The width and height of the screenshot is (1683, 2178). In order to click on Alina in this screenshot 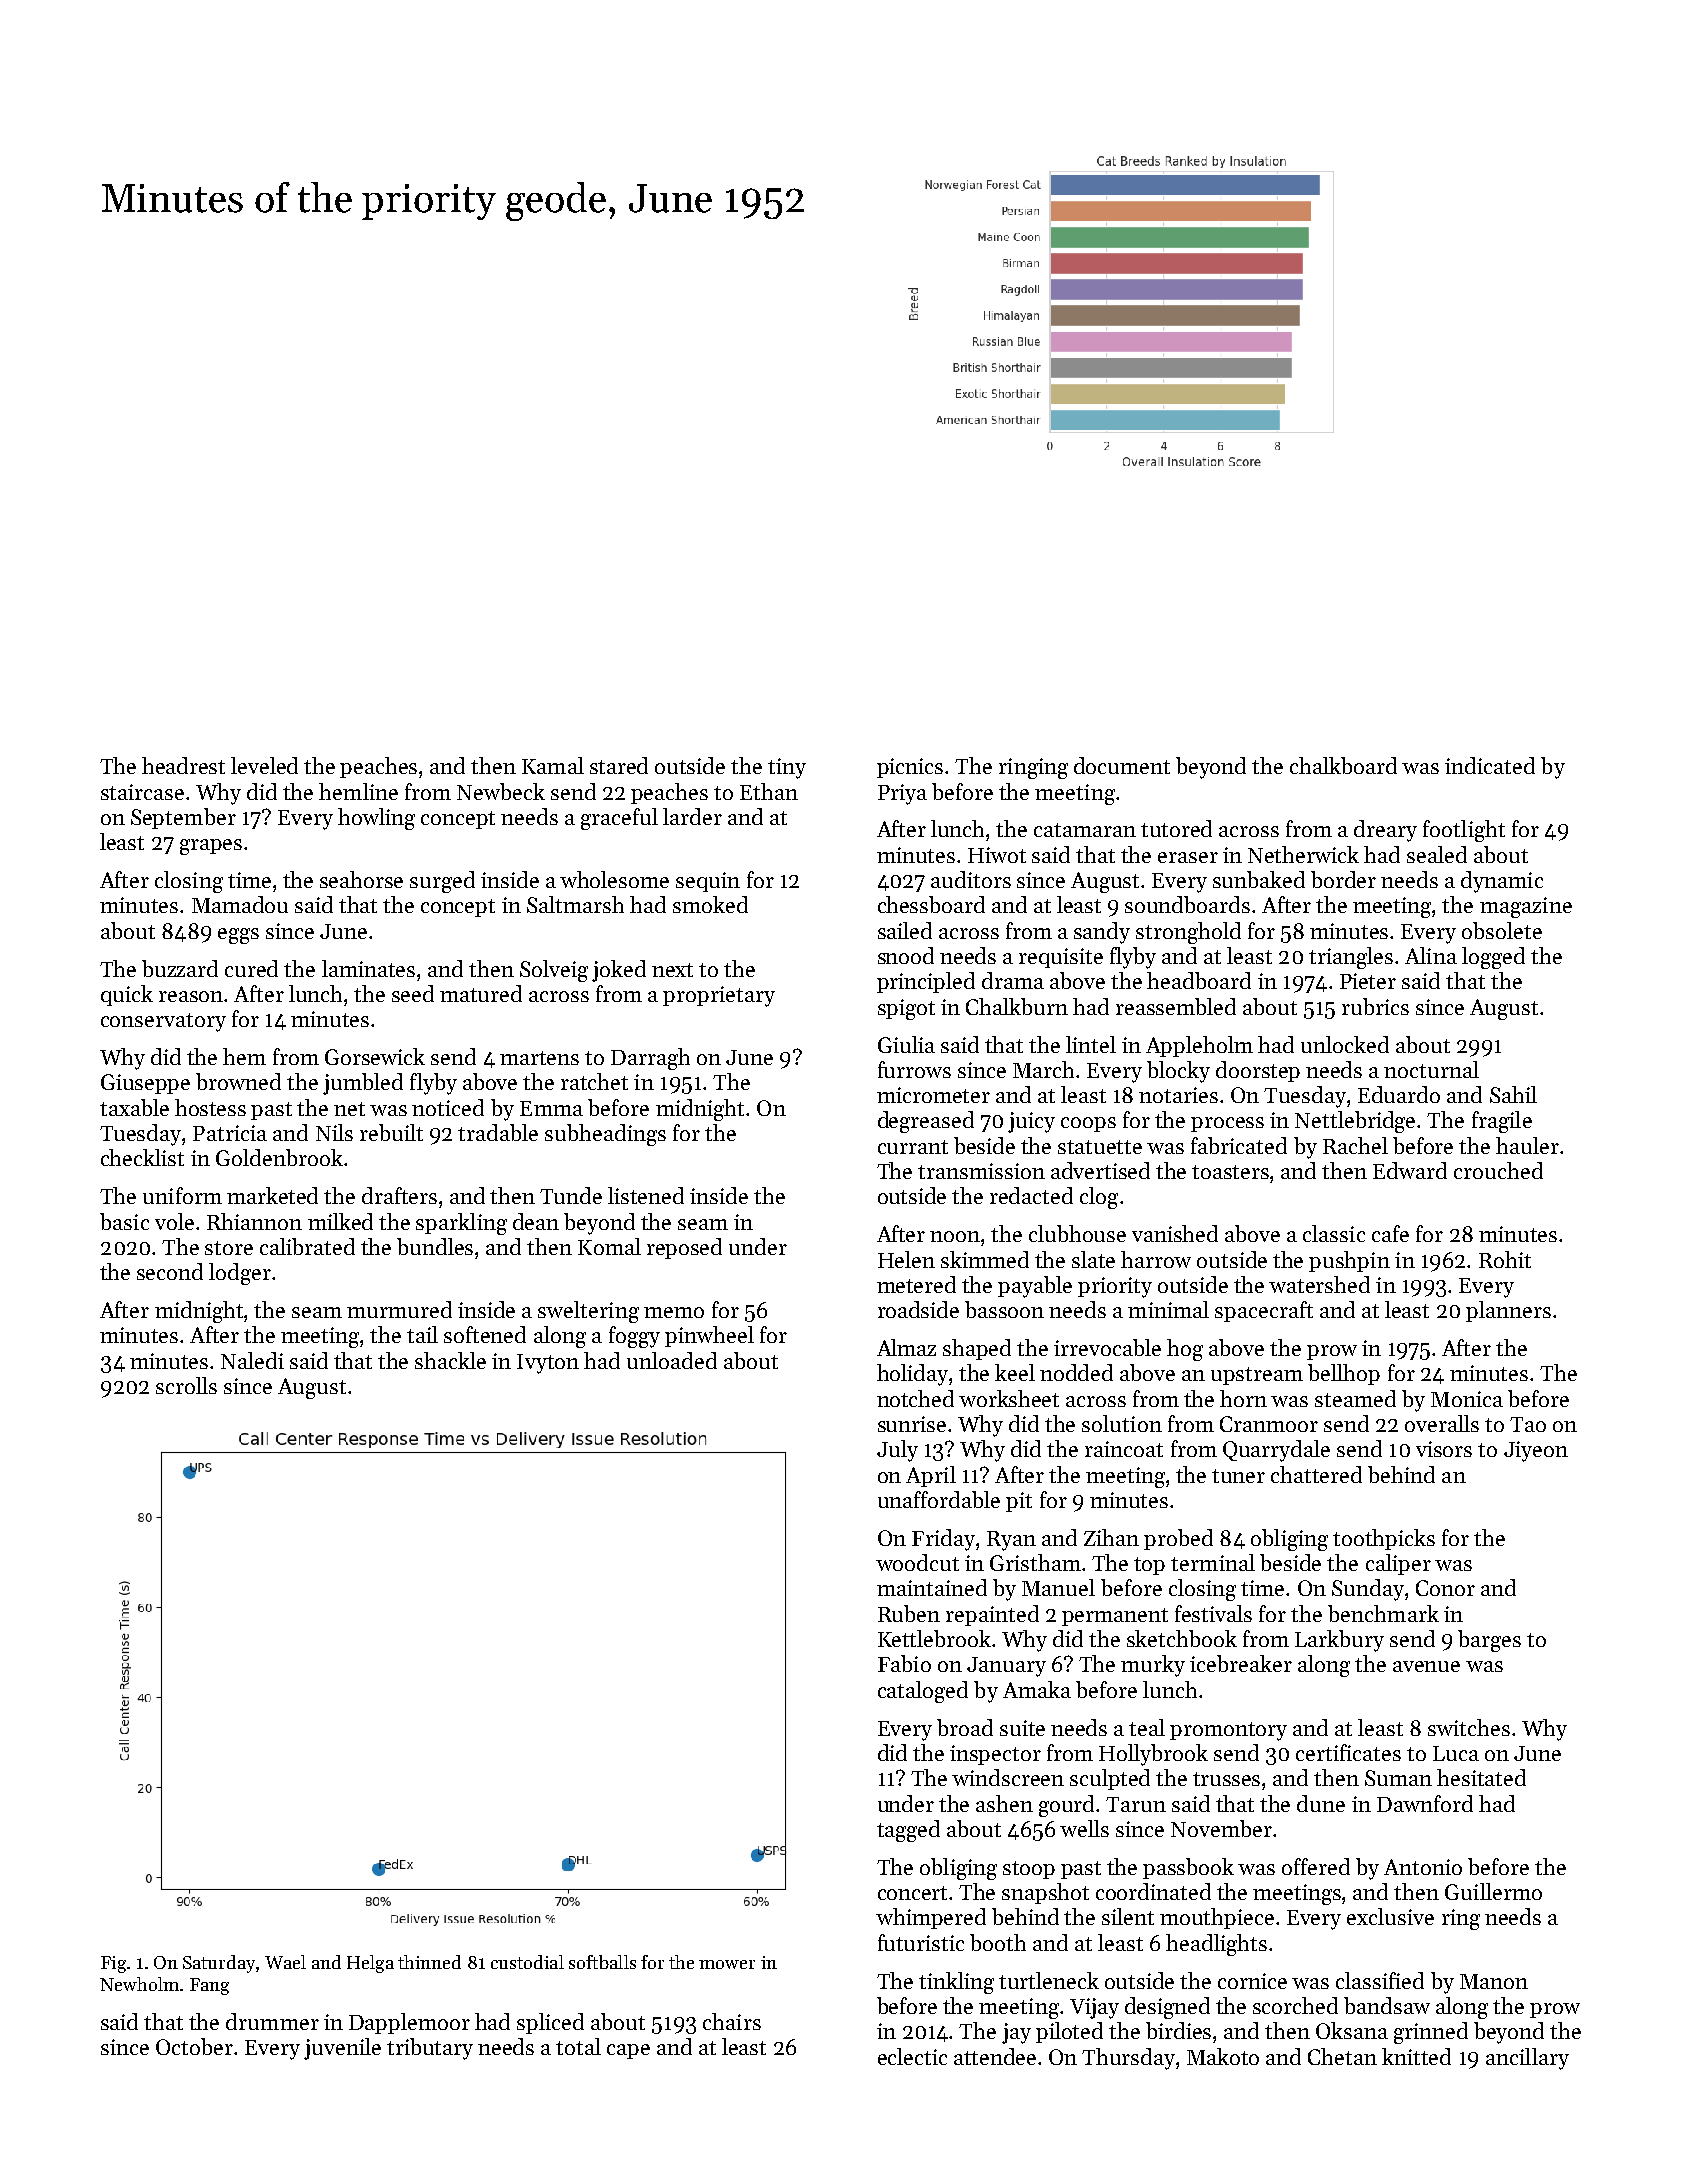, I will do `click(1431, 955)`.
